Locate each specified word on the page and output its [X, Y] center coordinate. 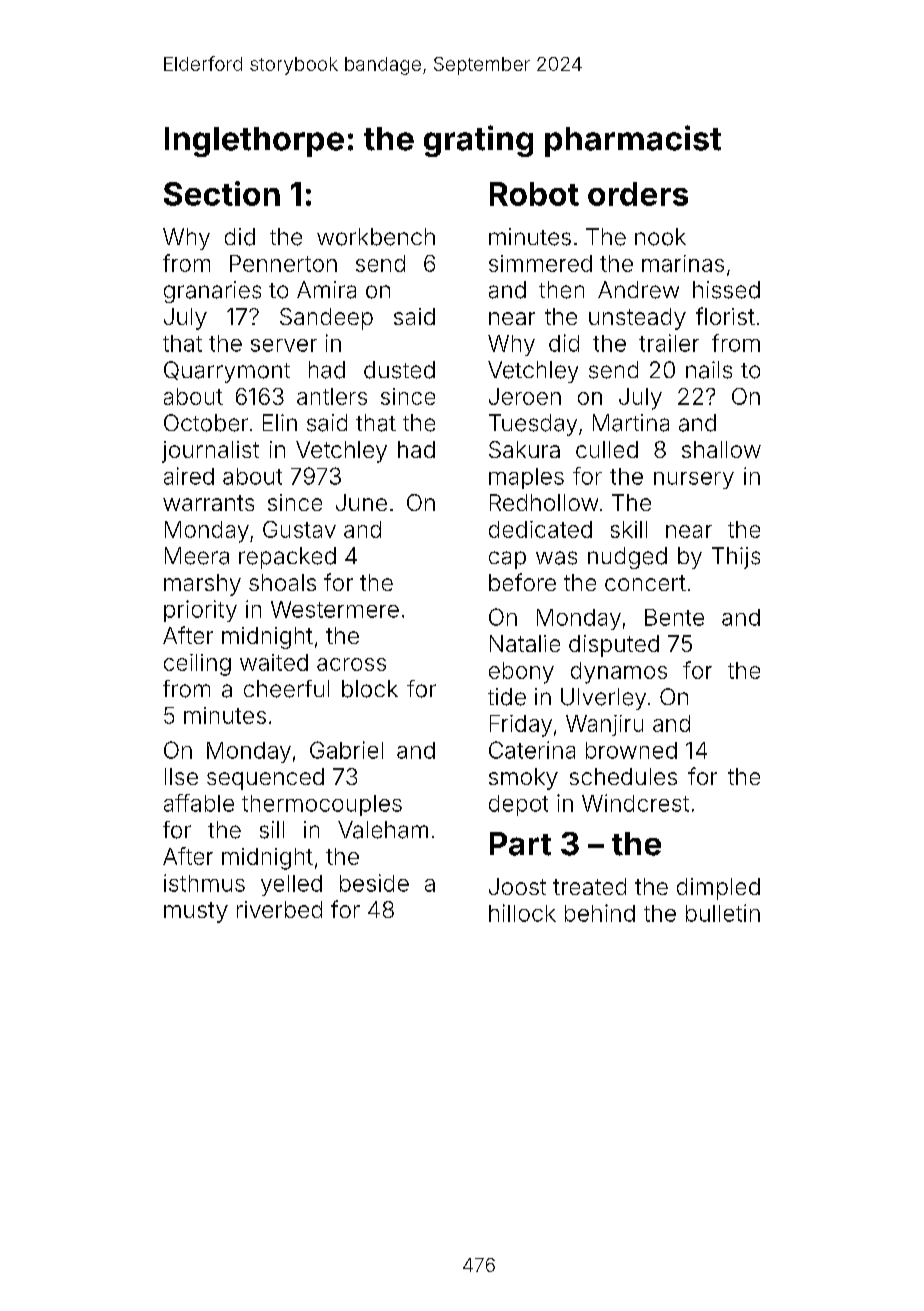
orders [638, 194]
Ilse [181, 776]
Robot [534, 194]
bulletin [723, 913]
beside [374, 883]
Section [222, 193]
